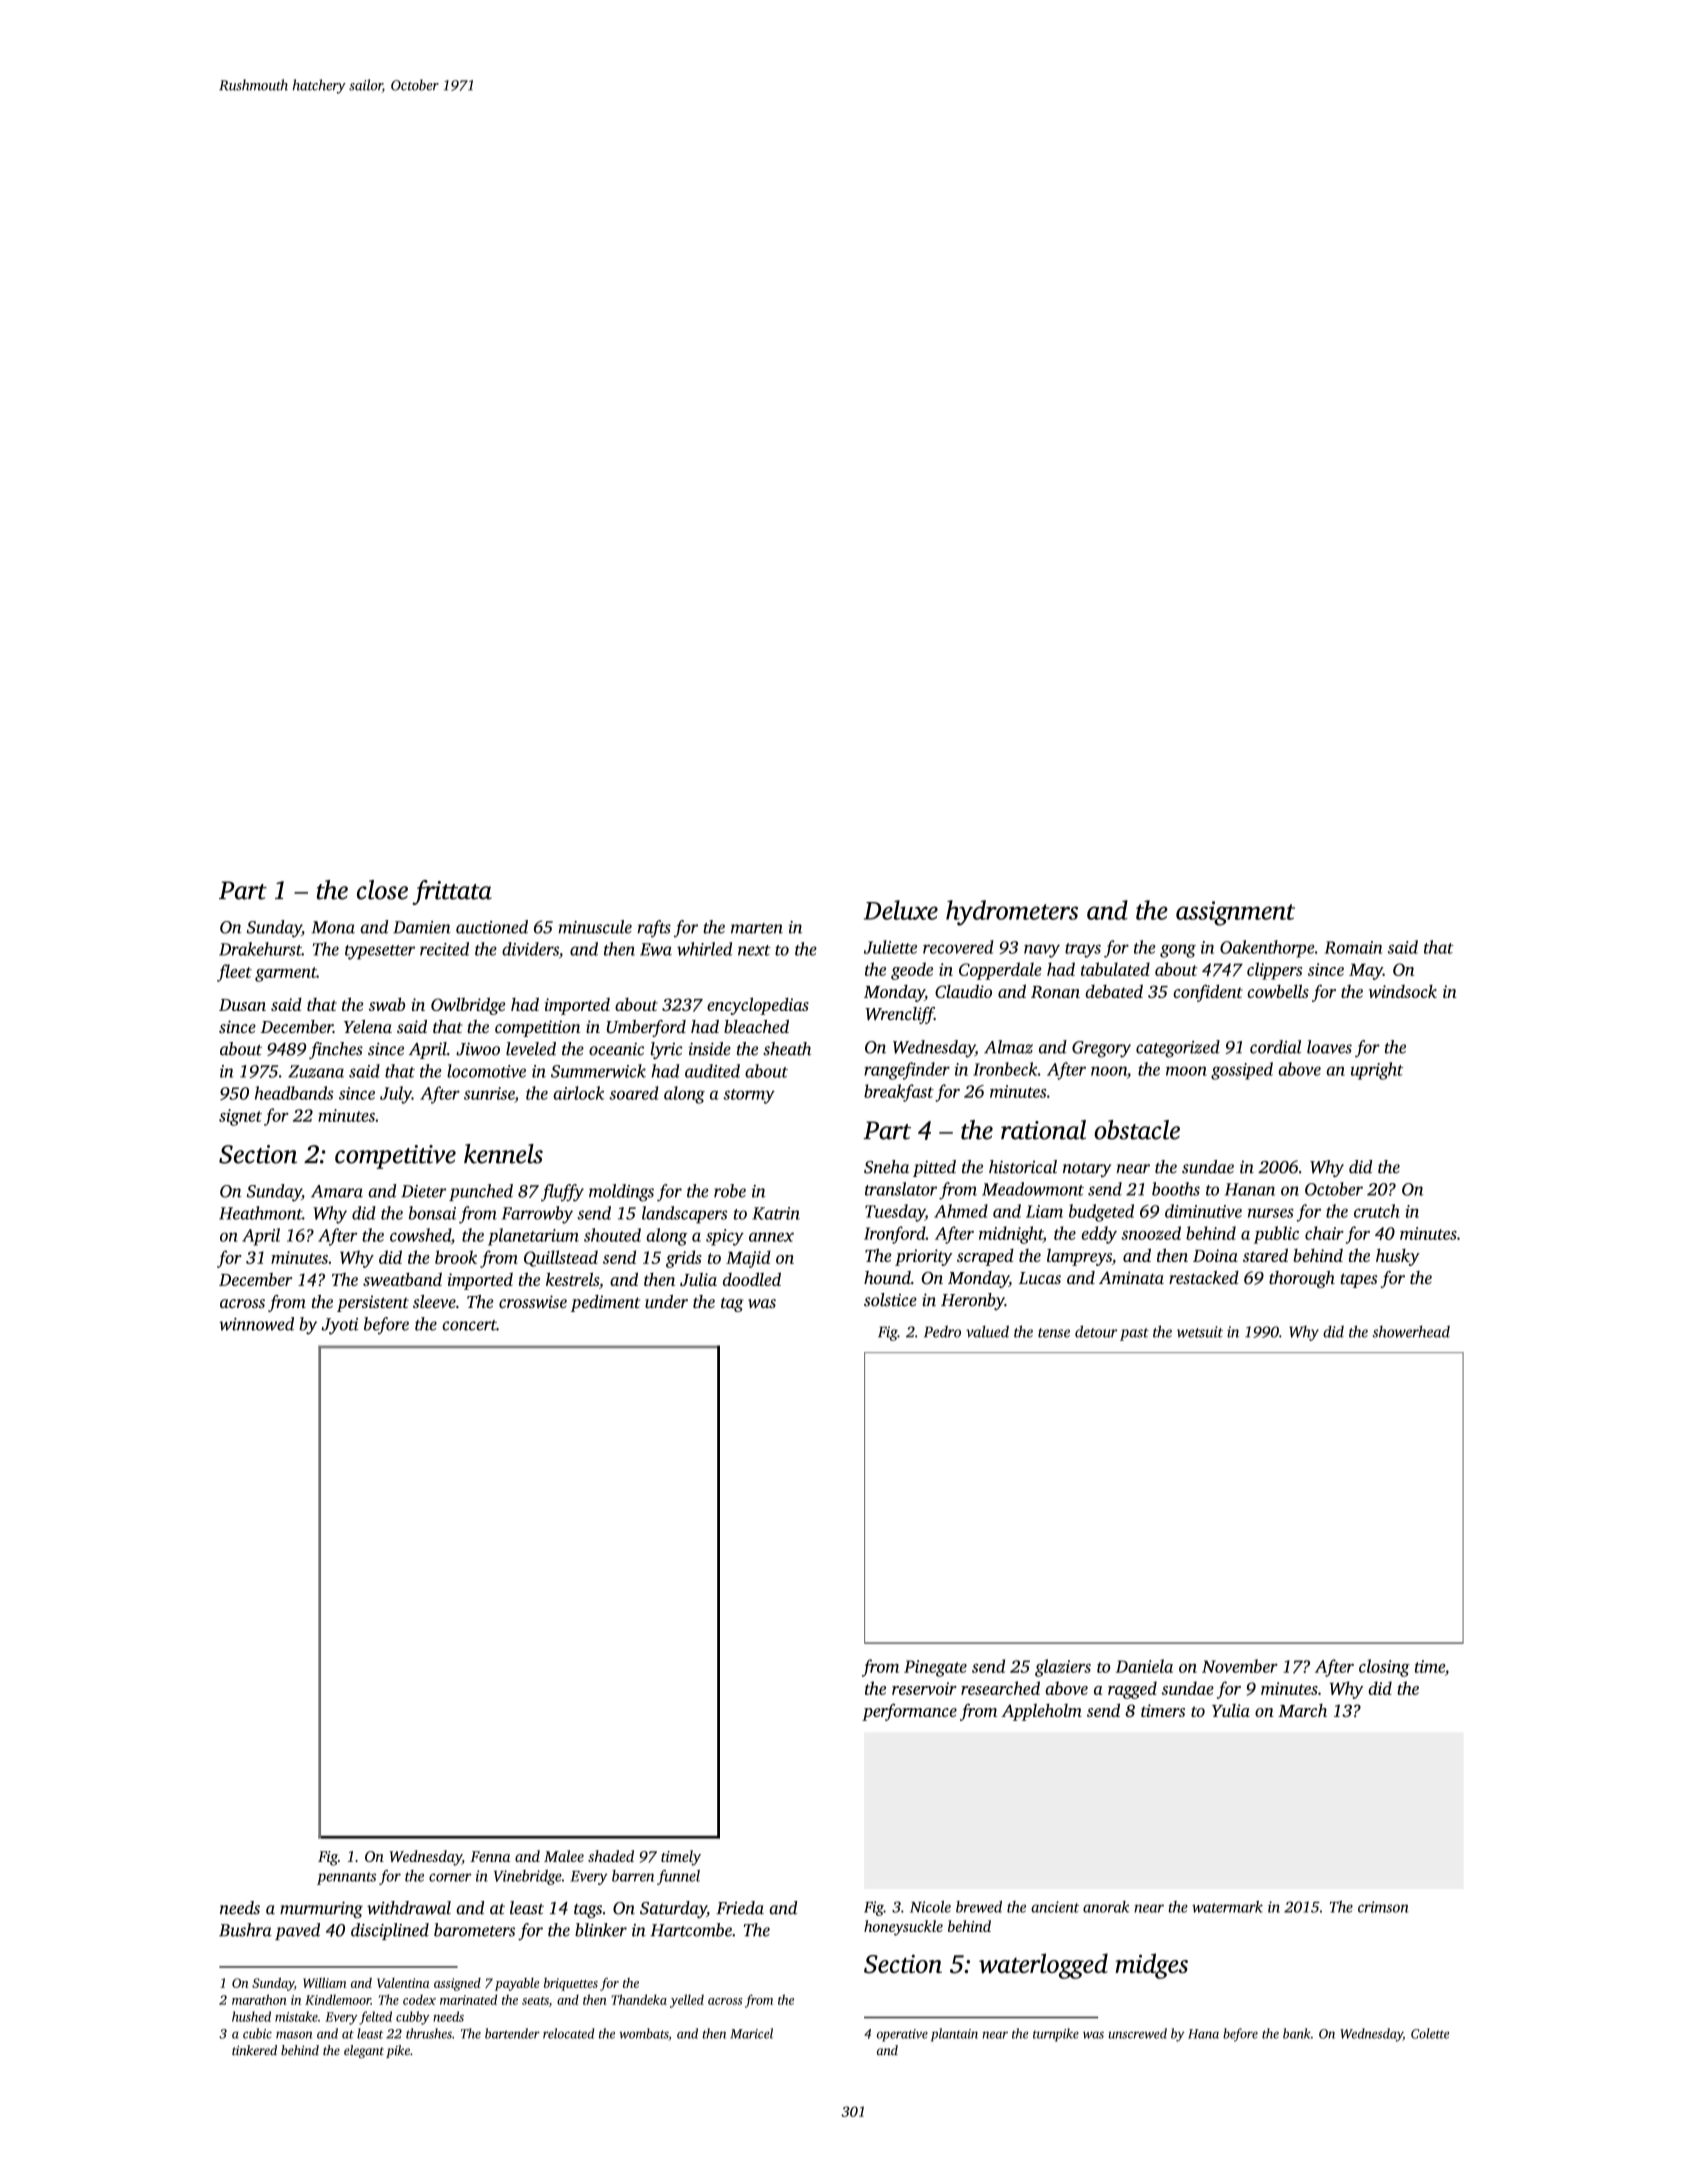  I want to click on Heathmont, so click(260, 1213).
